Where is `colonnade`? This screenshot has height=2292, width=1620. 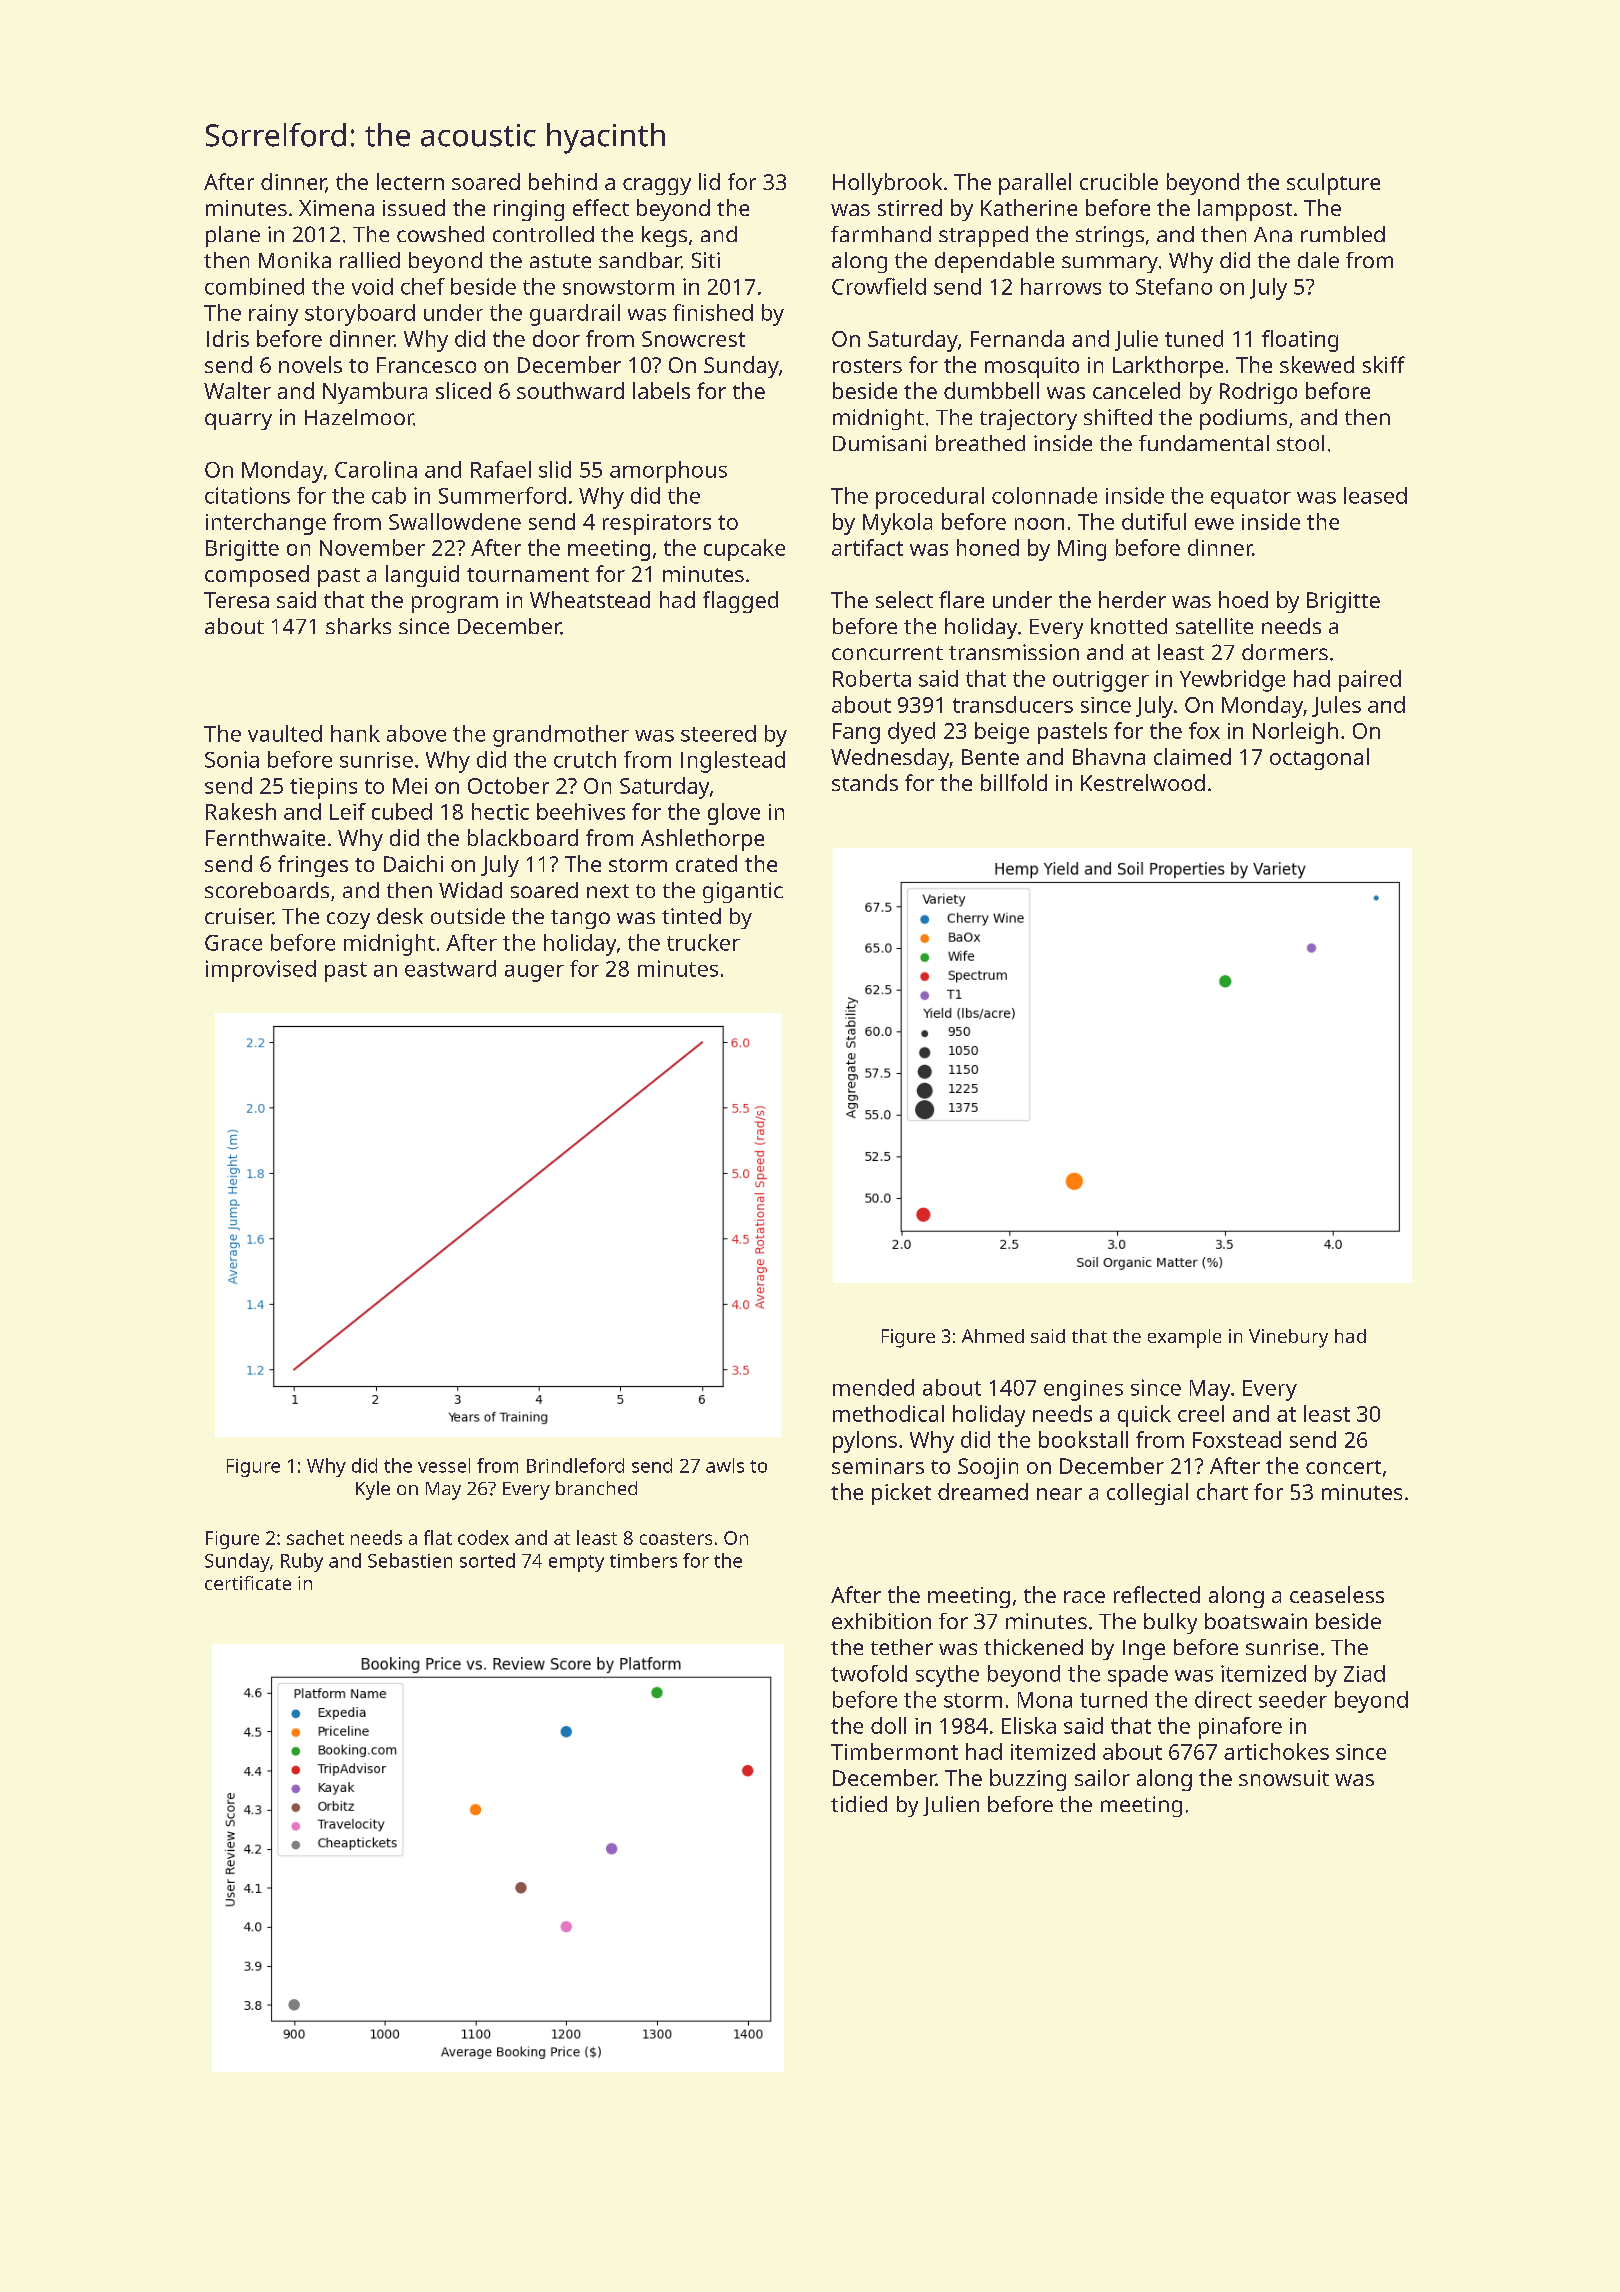 colonnade is located at coordinates (1044, 495).
